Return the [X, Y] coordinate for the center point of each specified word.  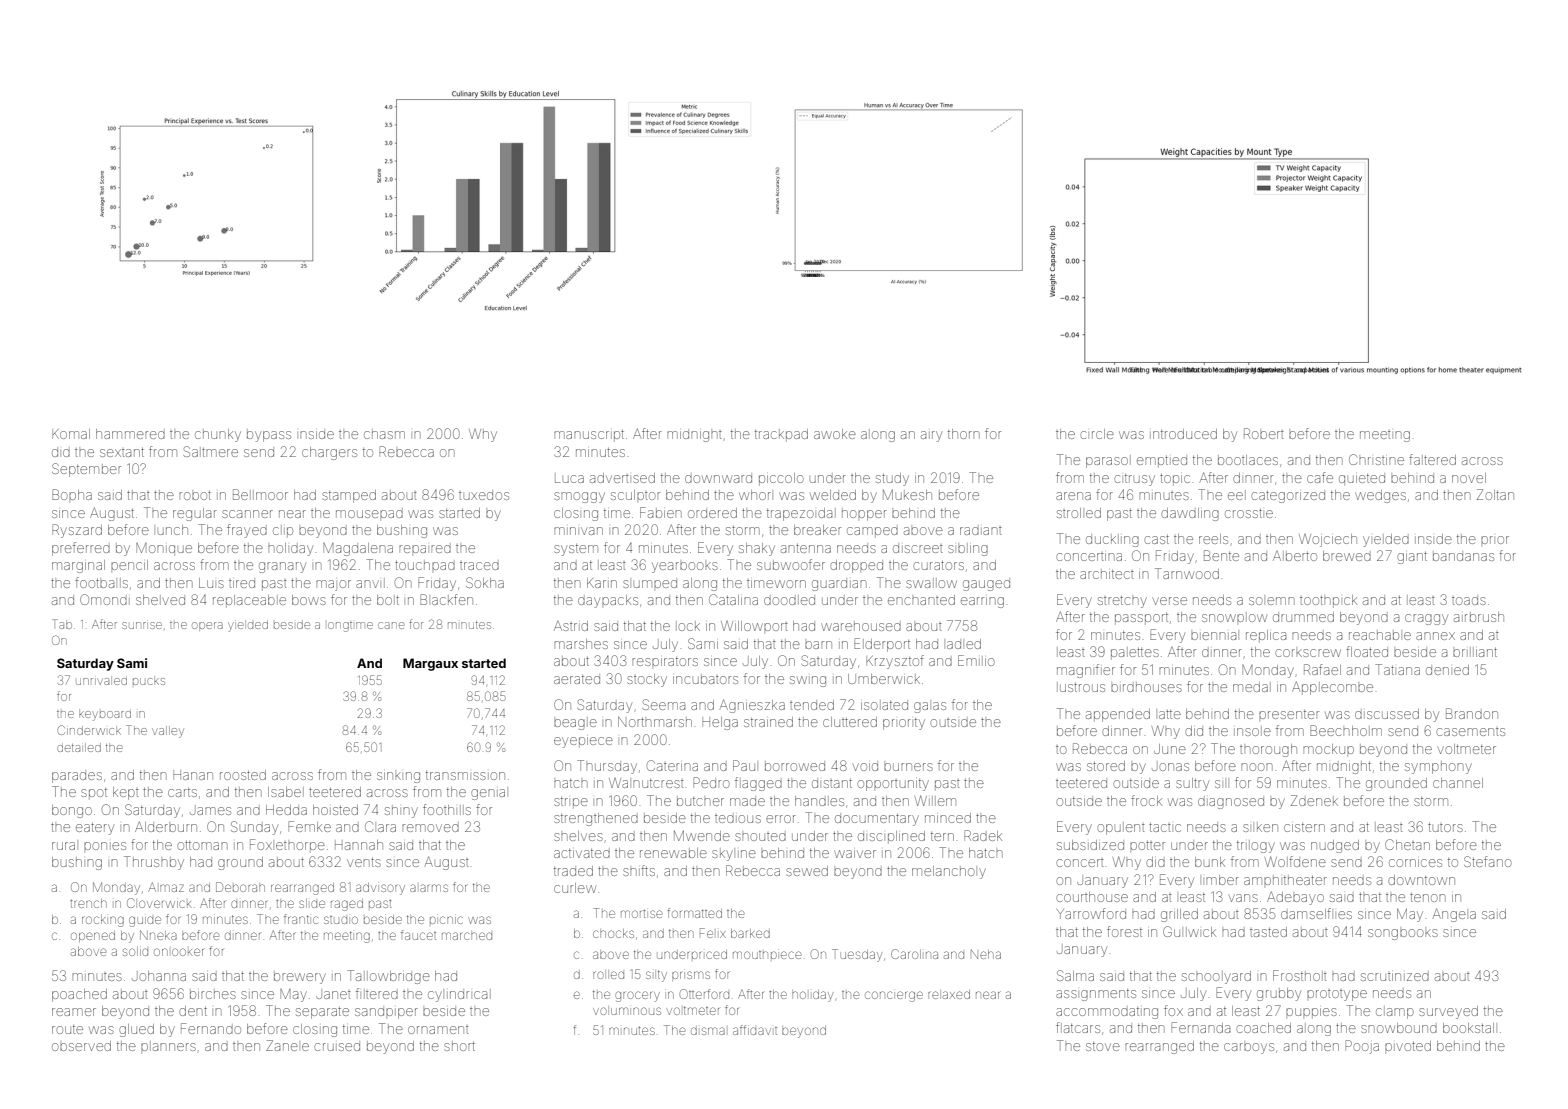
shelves [578, 836]
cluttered [850, 722]
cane [391, 625]
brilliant [1475, 652]
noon [1257, 767]
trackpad [781, 435]
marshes [581, 644]
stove [1103, 1046]
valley [168, 732]
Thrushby [154, 863]
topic [1175, 480]
